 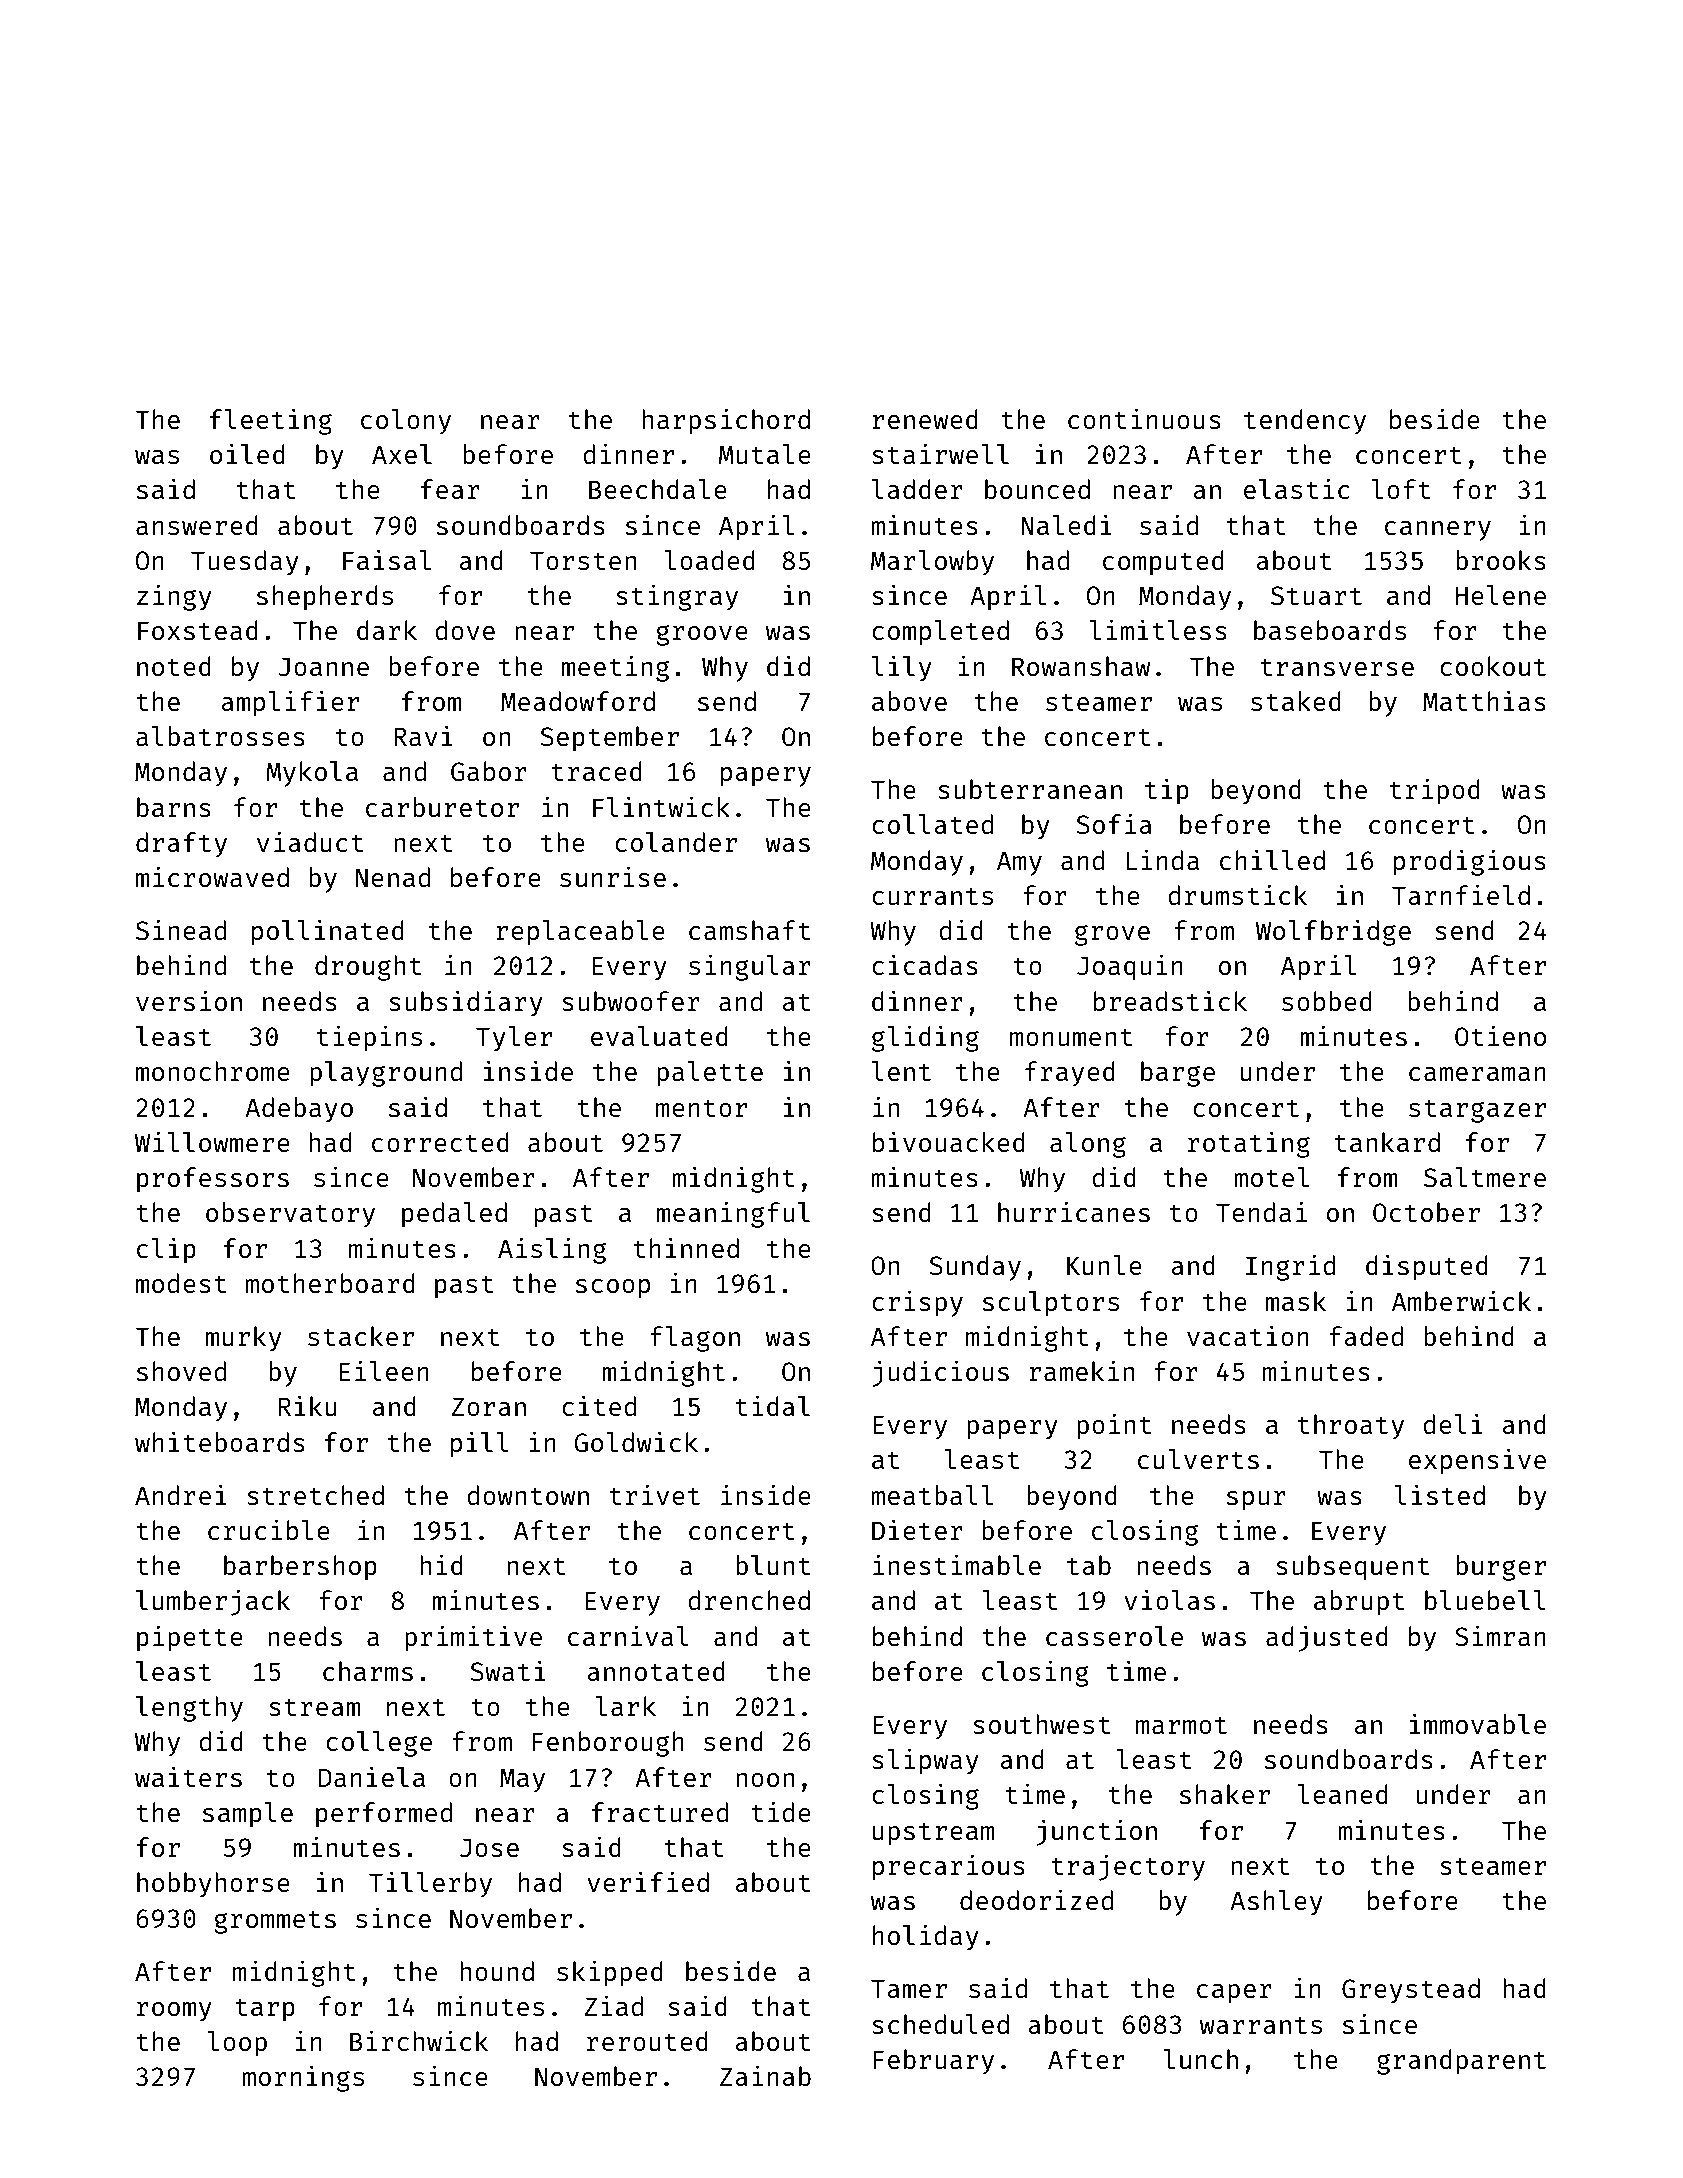 What do you see at coordinates (726, 421) in the screenshot?
I see `harpsichord` at bounding box center [726, 421].
